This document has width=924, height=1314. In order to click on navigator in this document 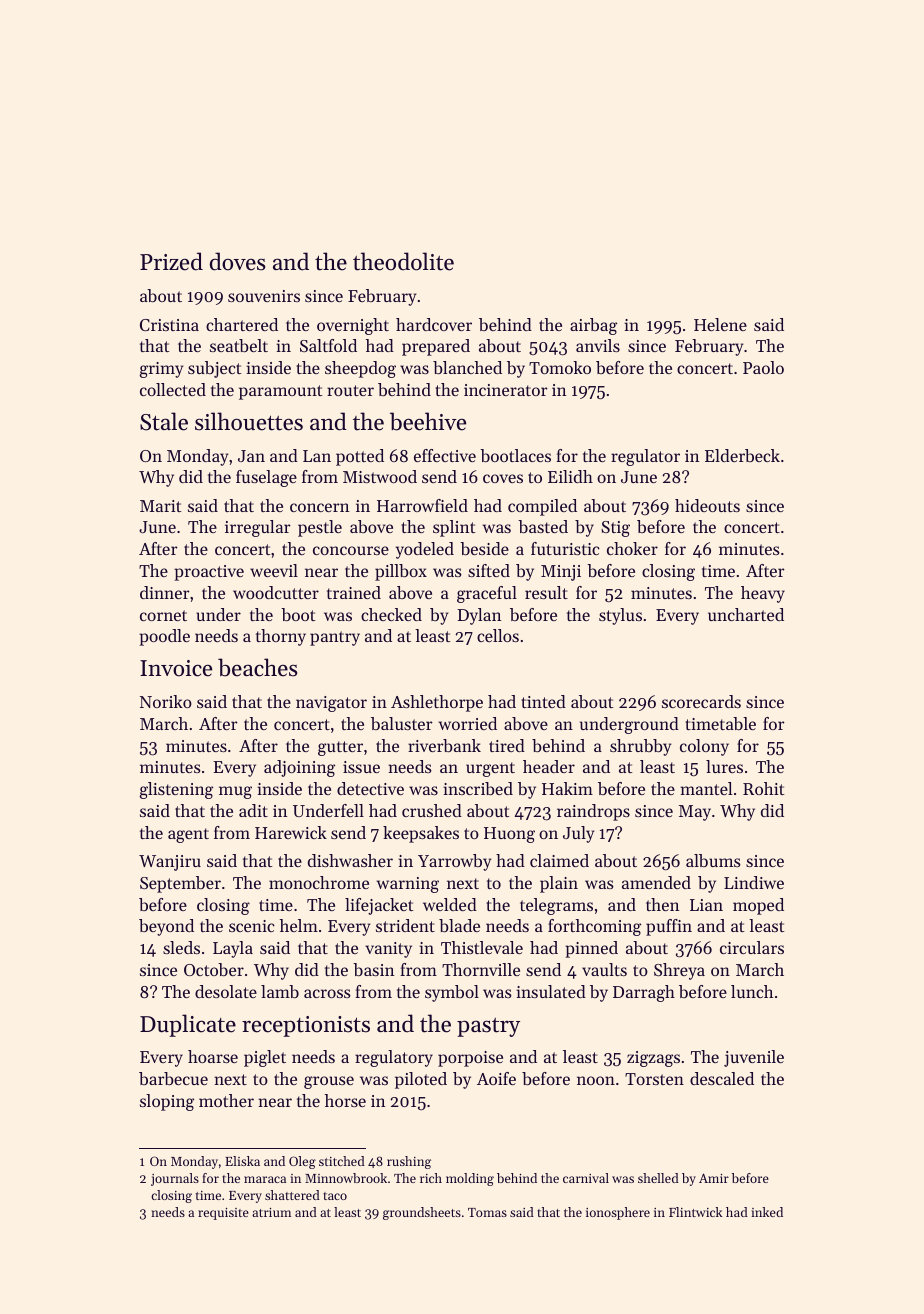, I will do `click(331, 704)`.
